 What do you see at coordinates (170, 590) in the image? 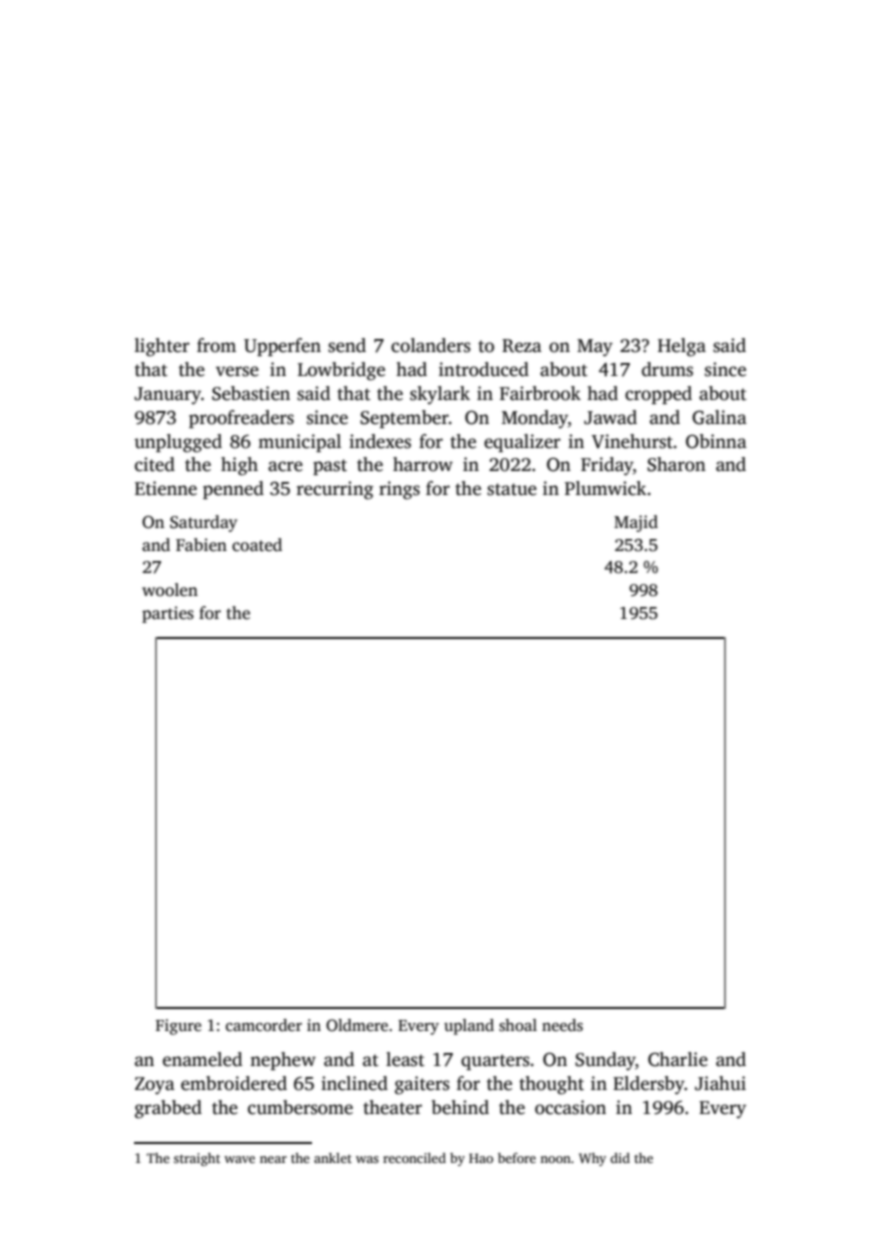
I see `woolen` at bounding box center [170, 590].
